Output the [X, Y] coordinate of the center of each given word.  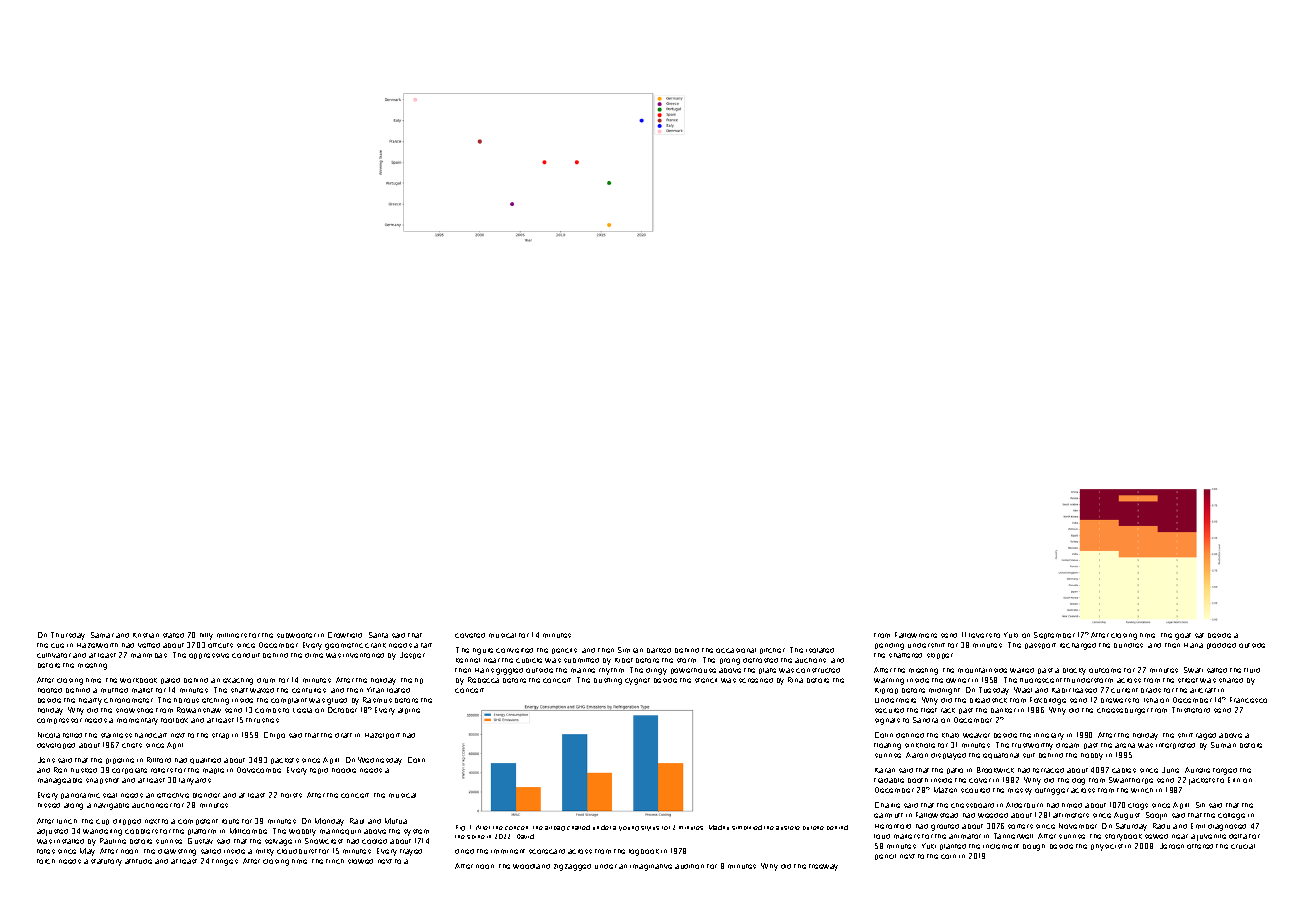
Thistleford [1191, 710]
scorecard [547, 851]
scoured [975, 790]
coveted [470, 635]
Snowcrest [324, 841]
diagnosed [1227, 827]
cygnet [637, 681]
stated [173, 635]
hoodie [344, 770]
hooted [50, 690]
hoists [291, 795]
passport [1040, 646]
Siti [1200, 805]
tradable [889, 780]
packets [285, 761]
